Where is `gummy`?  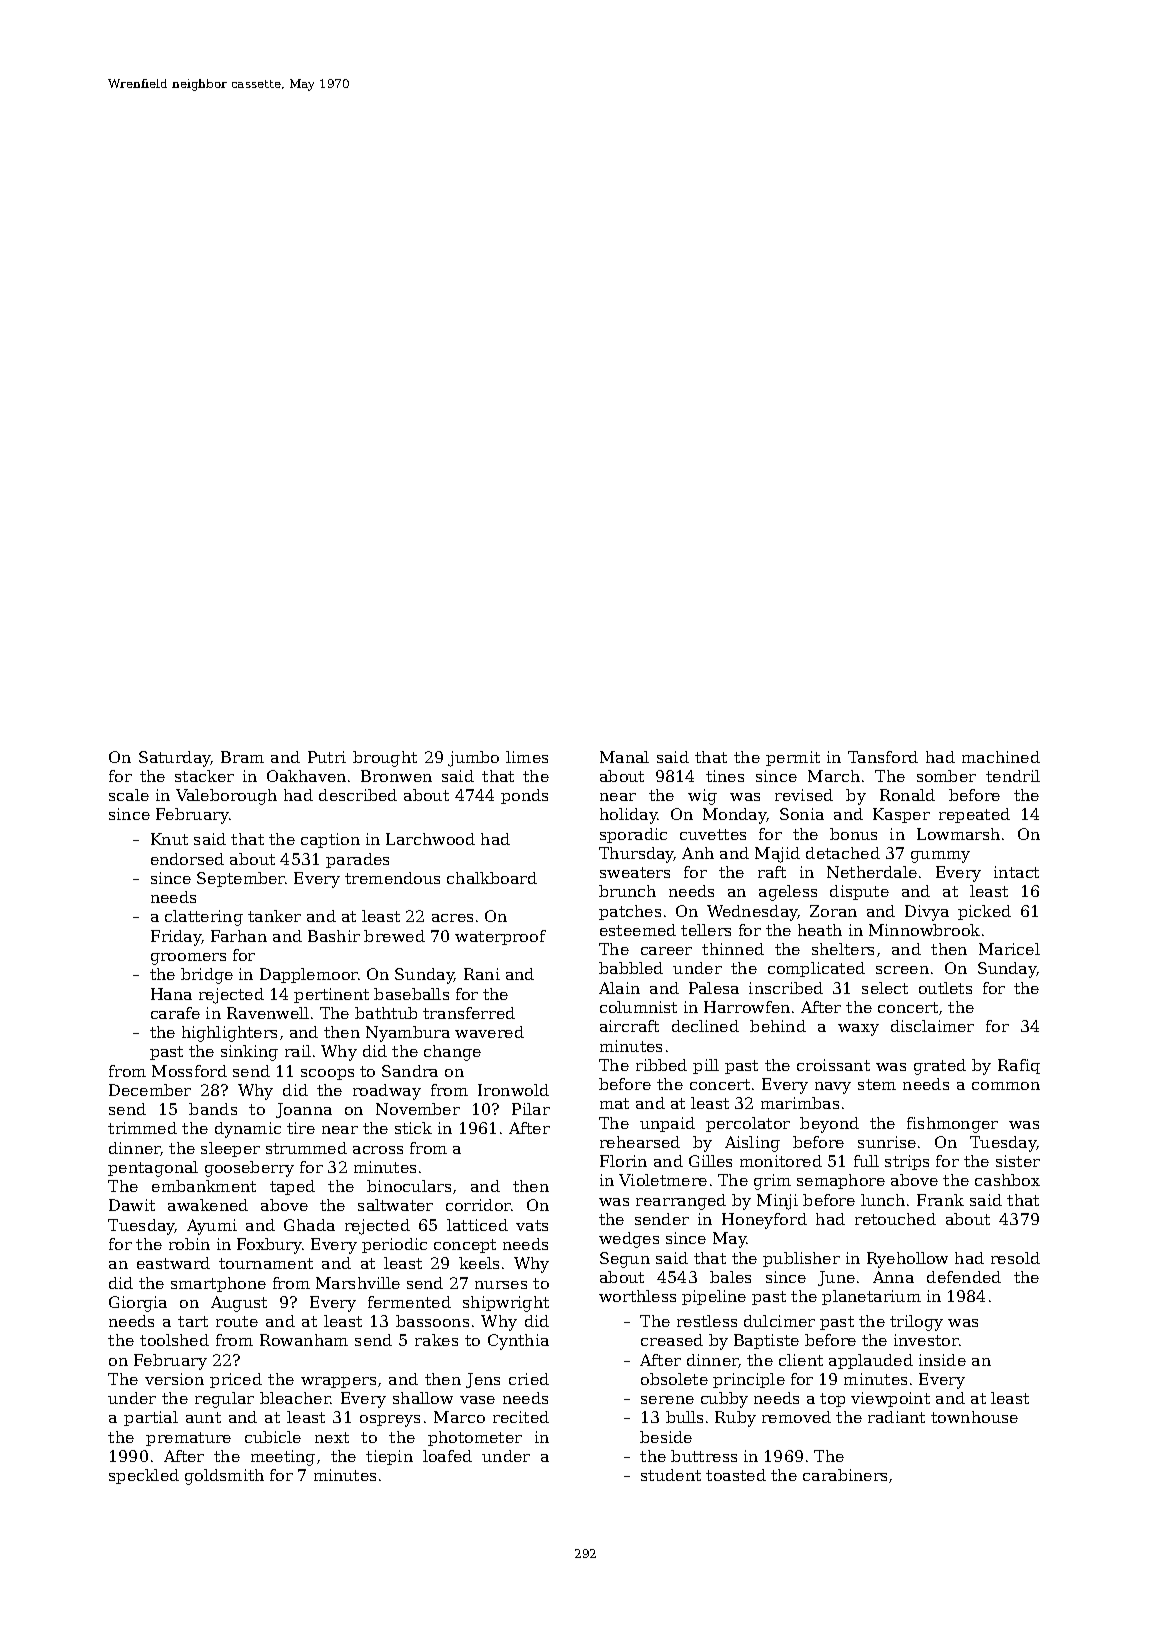 gummy is located at coordinates (940, 857).
